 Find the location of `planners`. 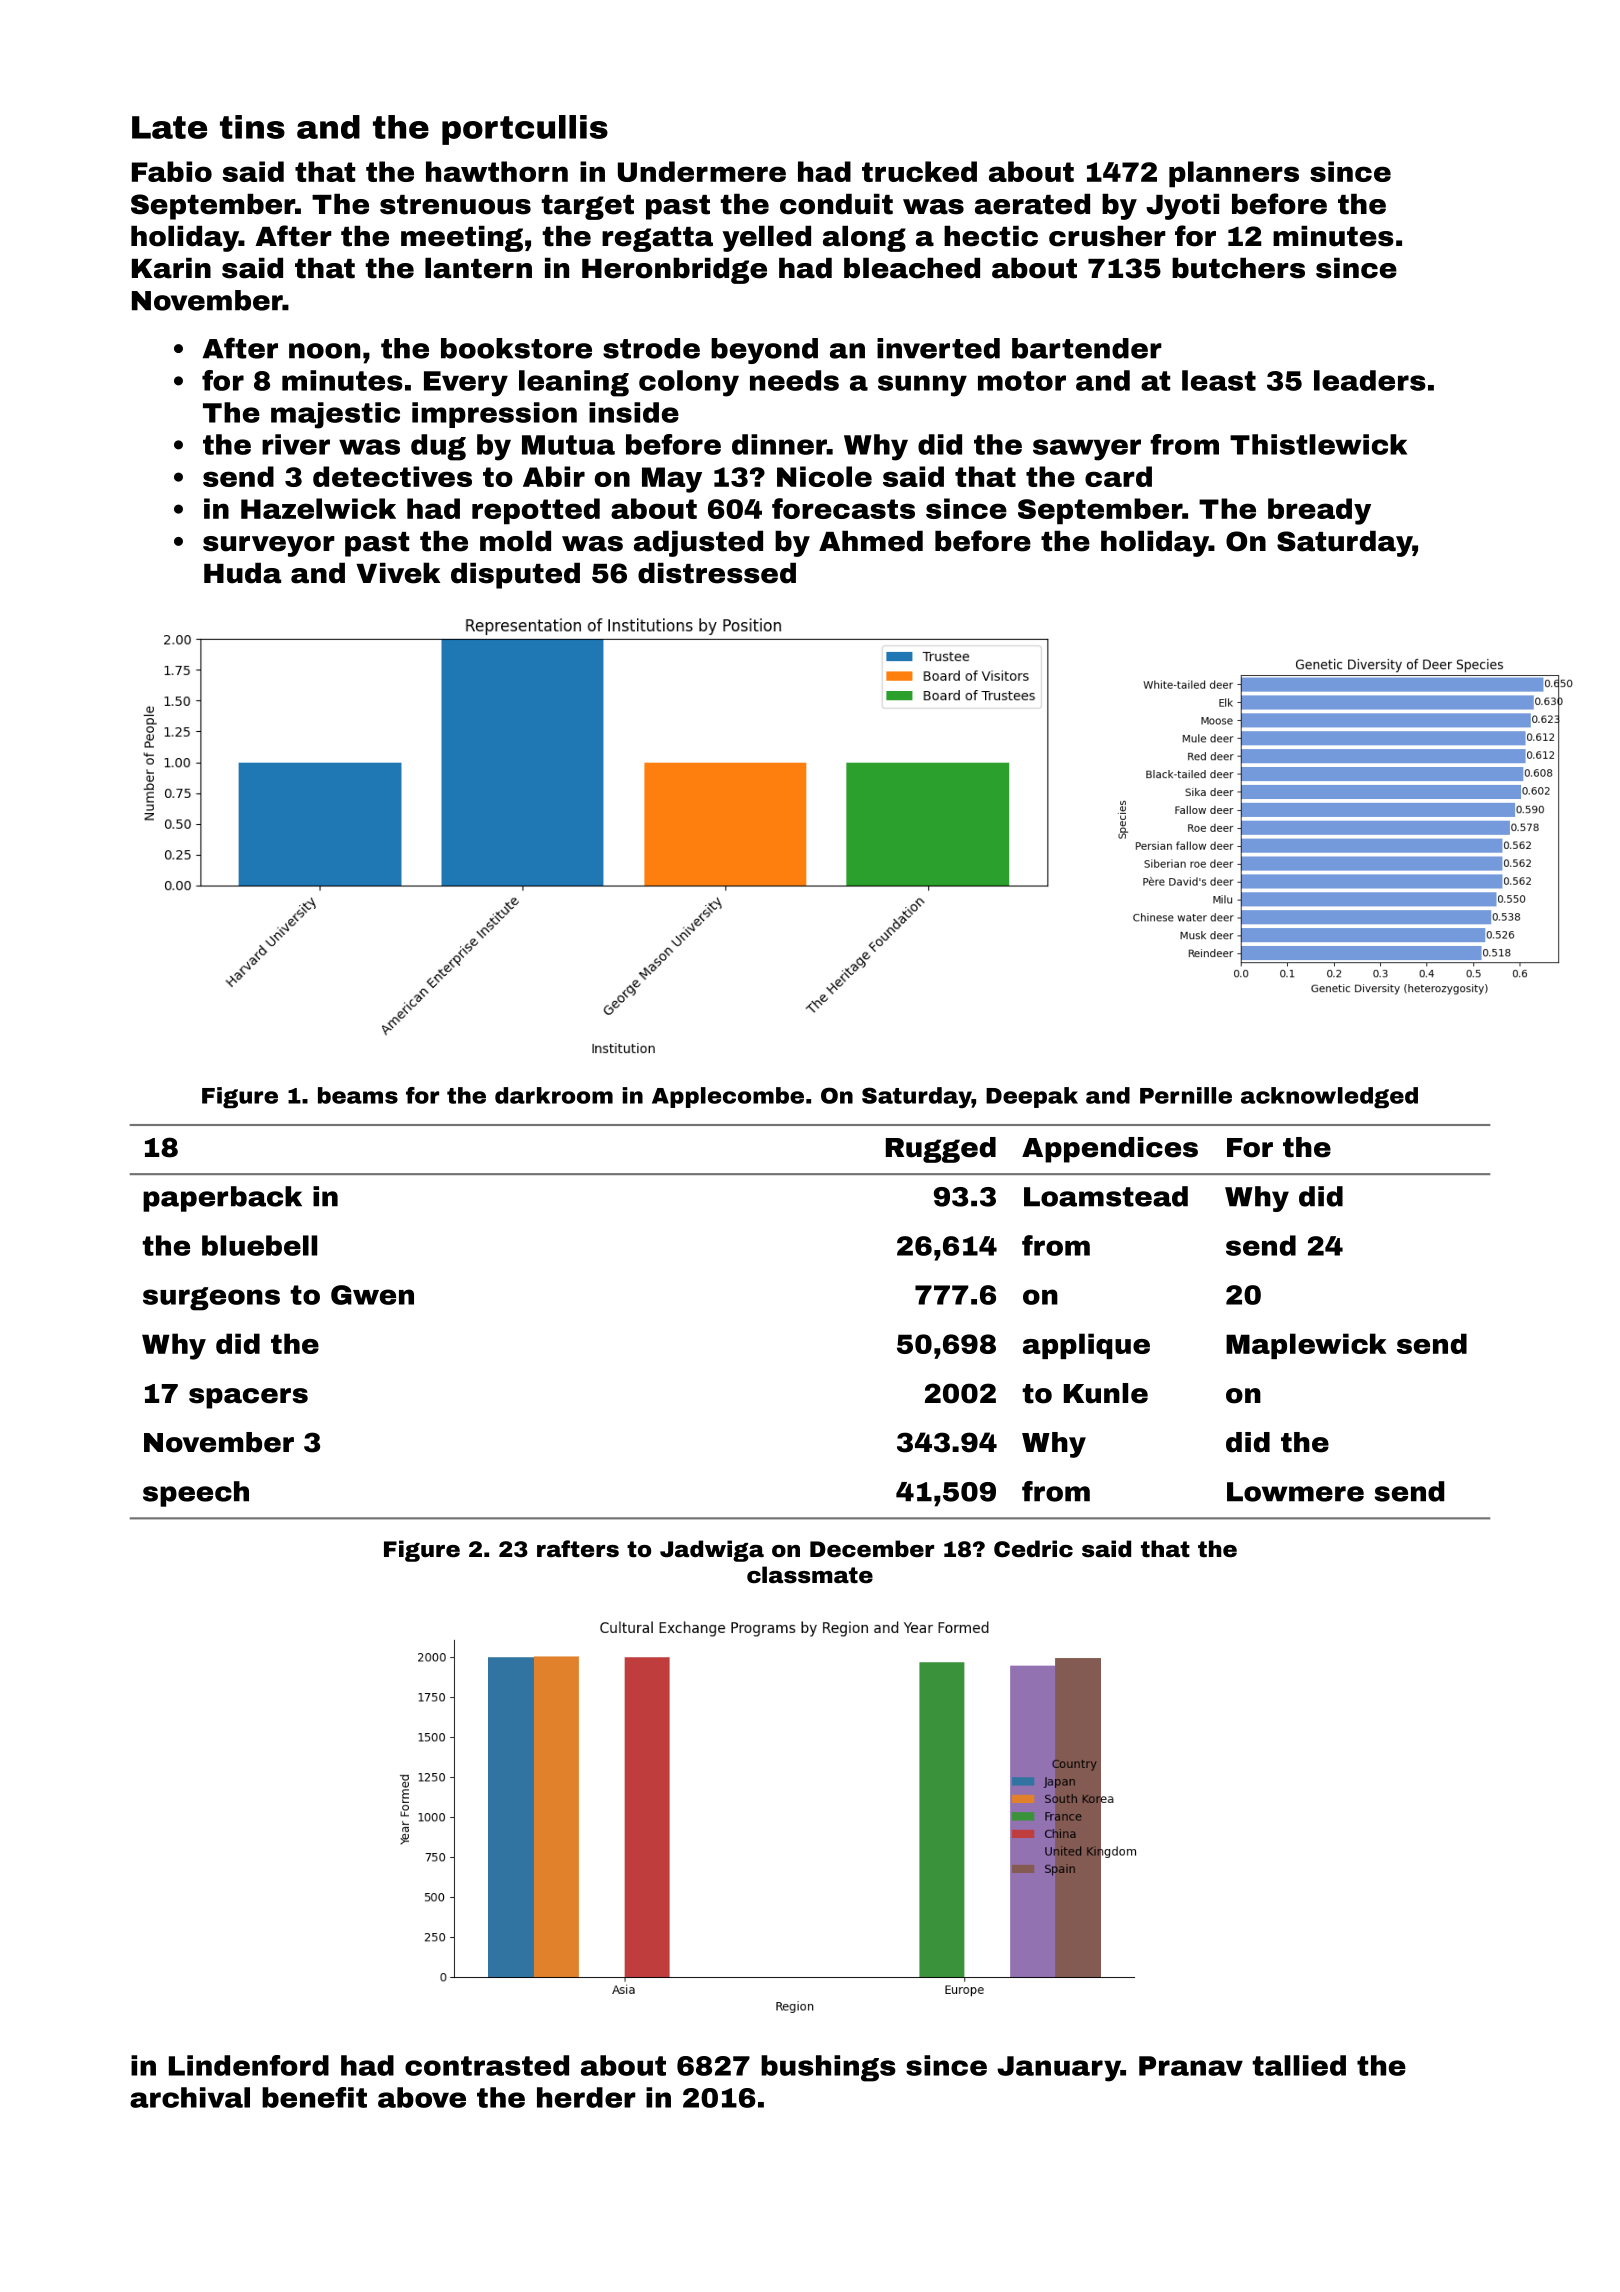

planners is located at coordinates (1234, 174).
